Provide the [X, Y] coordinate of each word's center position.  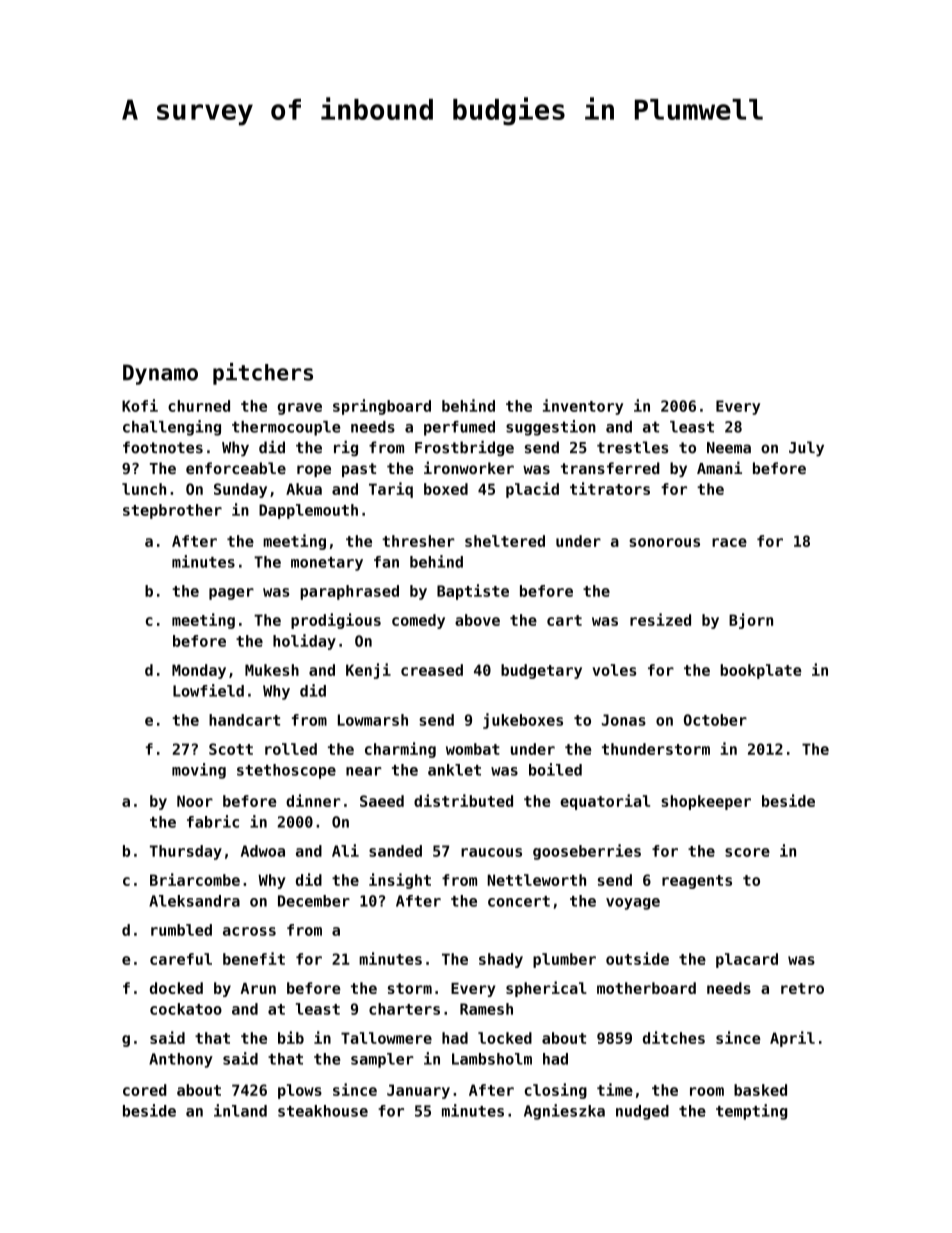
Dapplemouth [308, 511]
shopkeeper [706, 802]
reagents [697, 882]
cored [145, 1090]
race [729, 542]
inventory [583, 407]
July [806, 449]
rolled [291, 749]
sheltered [505, 541]
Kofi [140, 405]
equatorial [605, 802]
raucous [491, 852]
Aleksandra [194, 901]
